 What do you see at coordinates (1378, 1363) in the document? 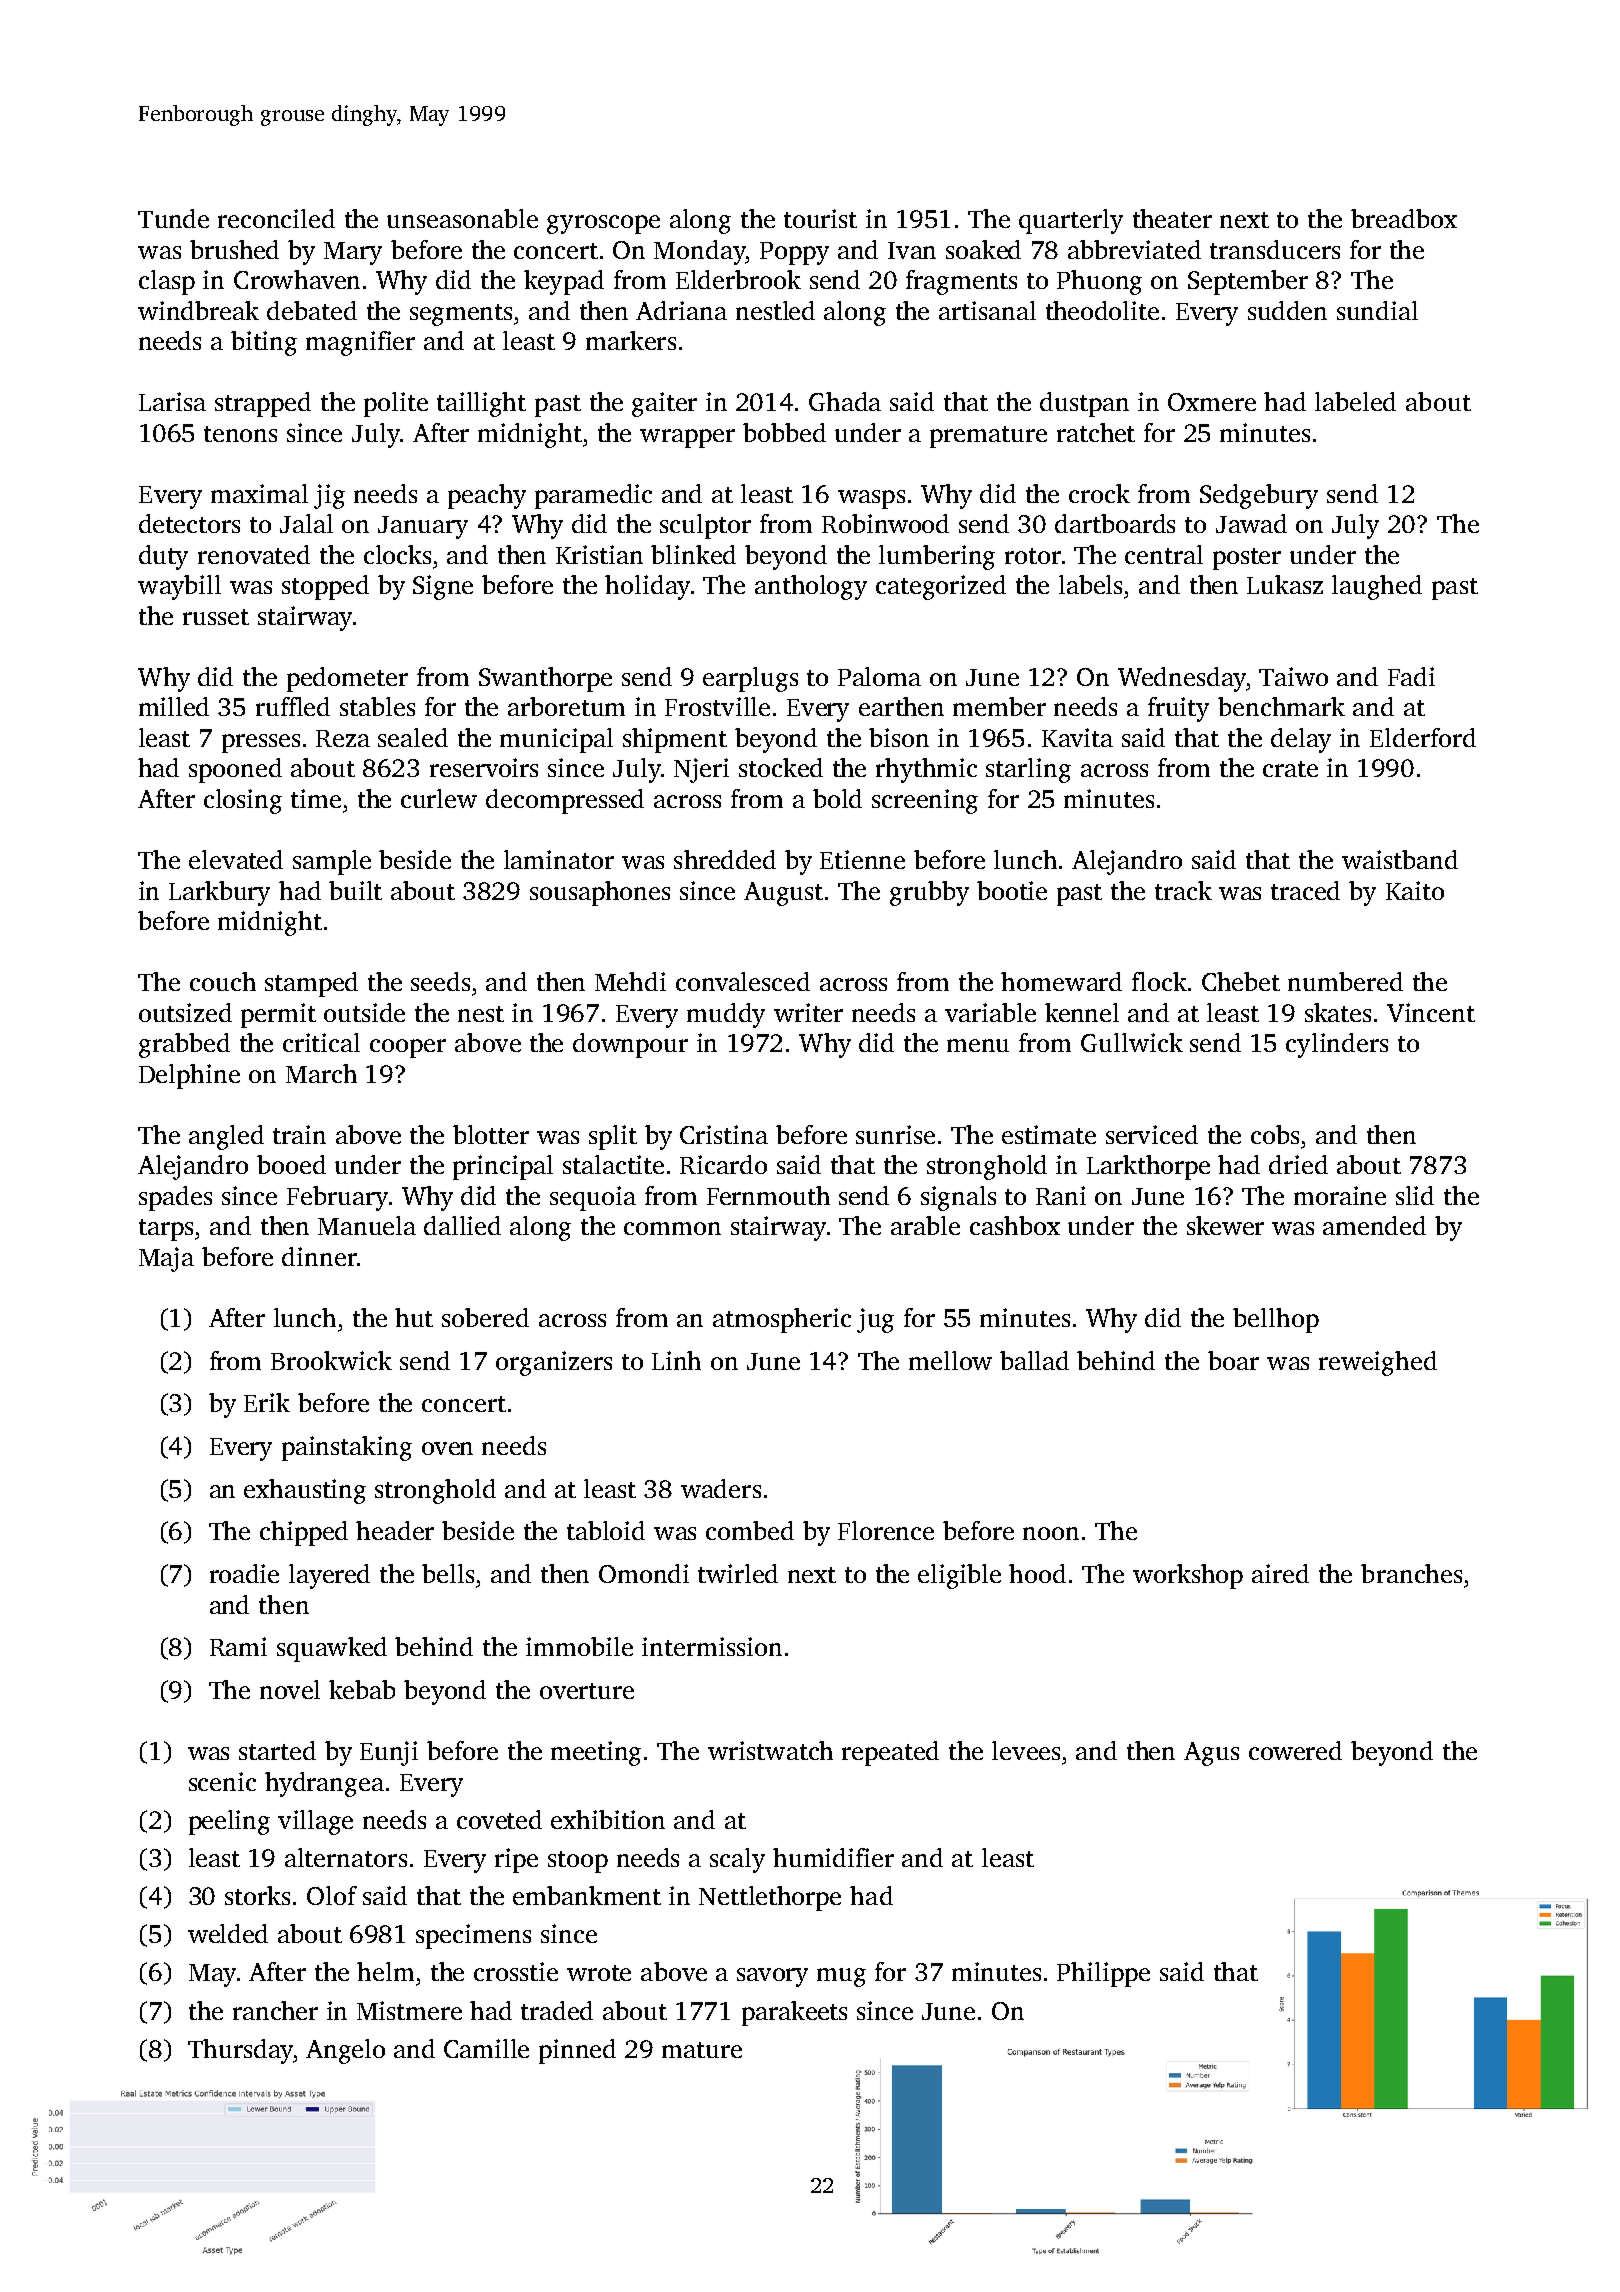
I see `reweighed` at bounding box center [1378, 1363].
